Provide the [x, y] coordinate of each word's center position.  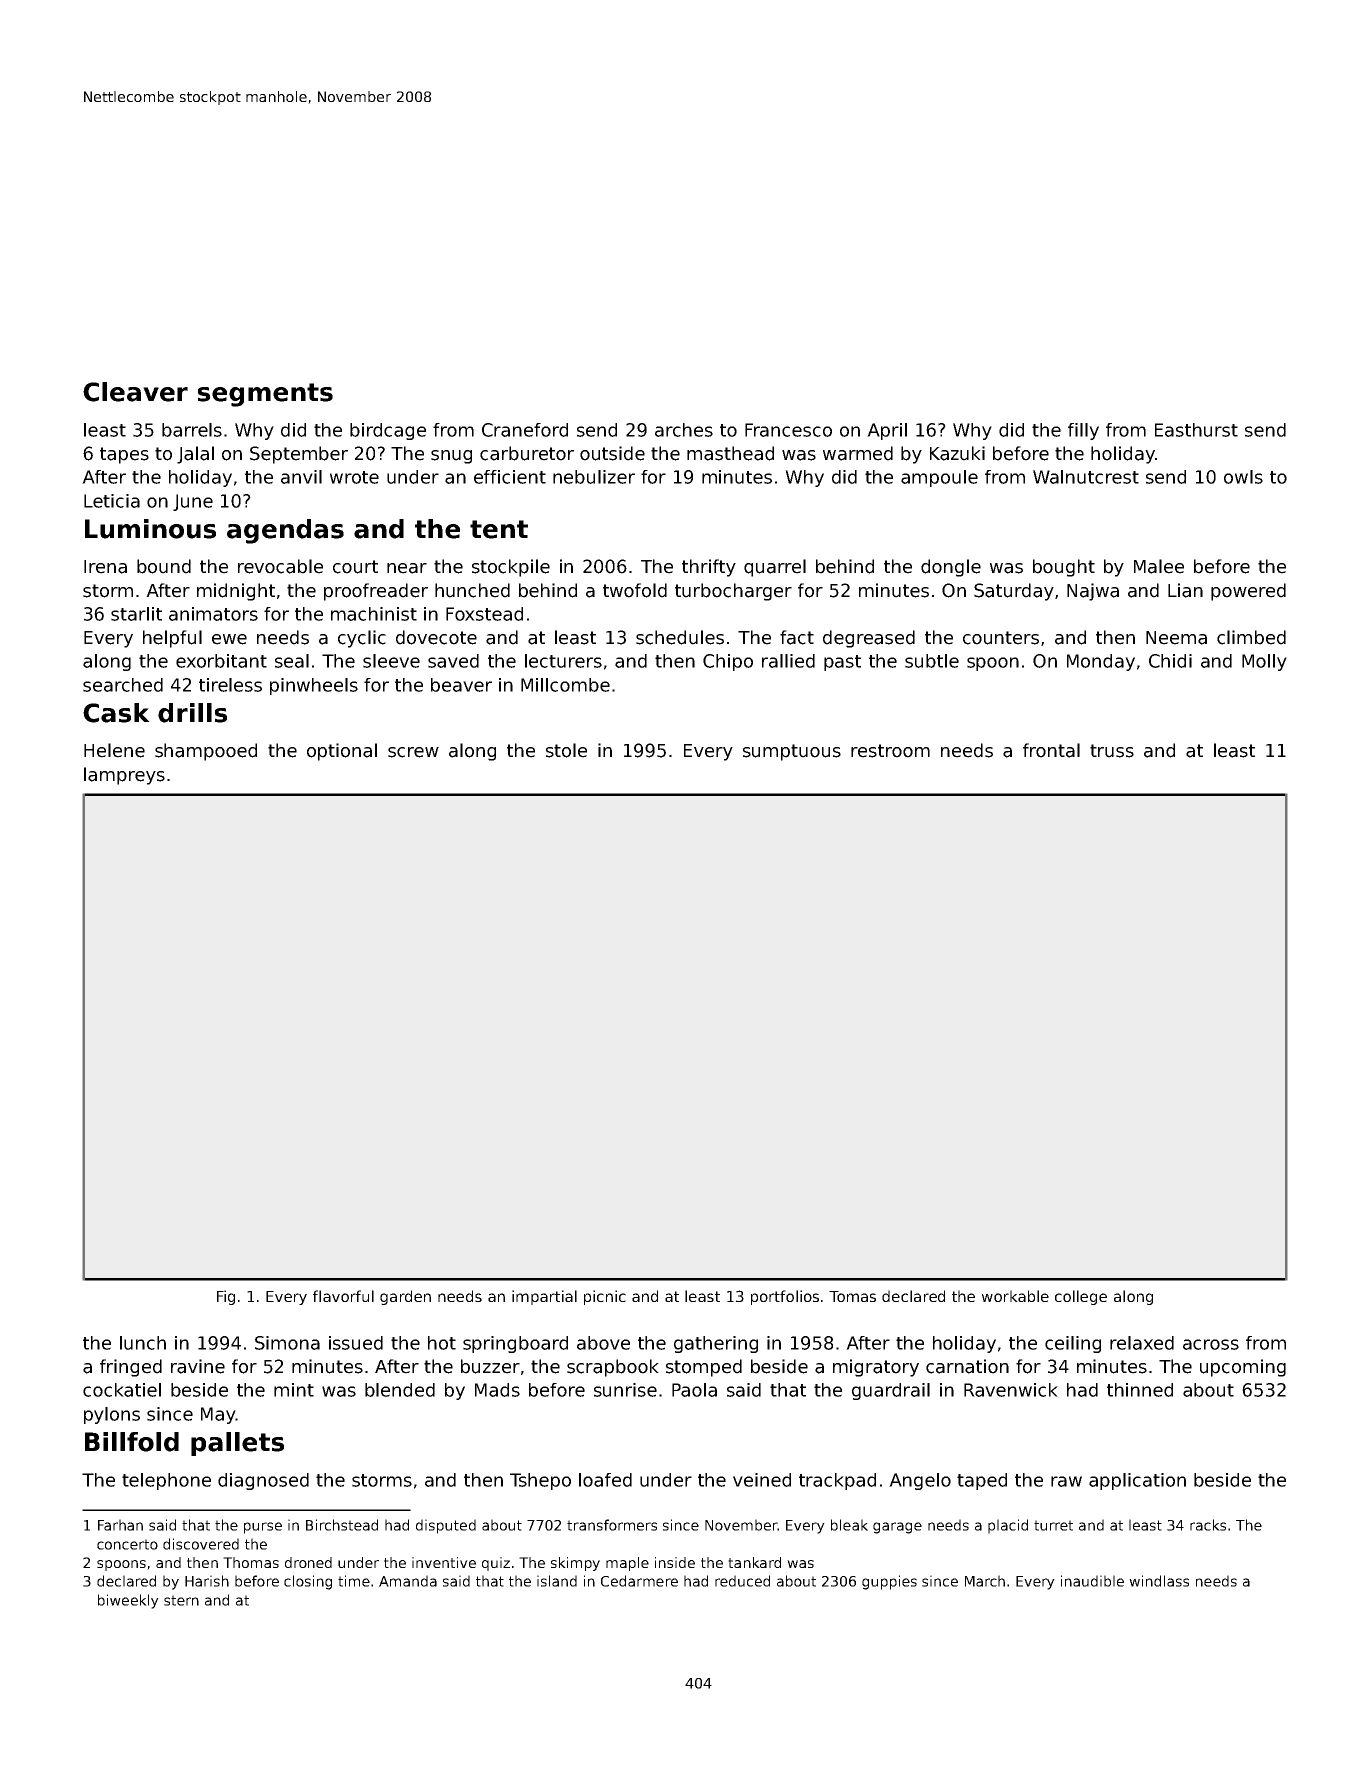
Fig [226, 1297]
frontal [1051, 750]
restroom [890, 751]
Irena [105, 567]
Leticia [112, 501]
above [603, 1343]
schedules [680, 637]
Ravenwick [1011, 1390]
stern [181, 1600]
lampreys [124, 776]
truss [1112, 751]
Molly [1264, 662]
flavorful [343, 1296]
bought [1064, 568]
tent [499, 529]
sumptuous [792, 752]
